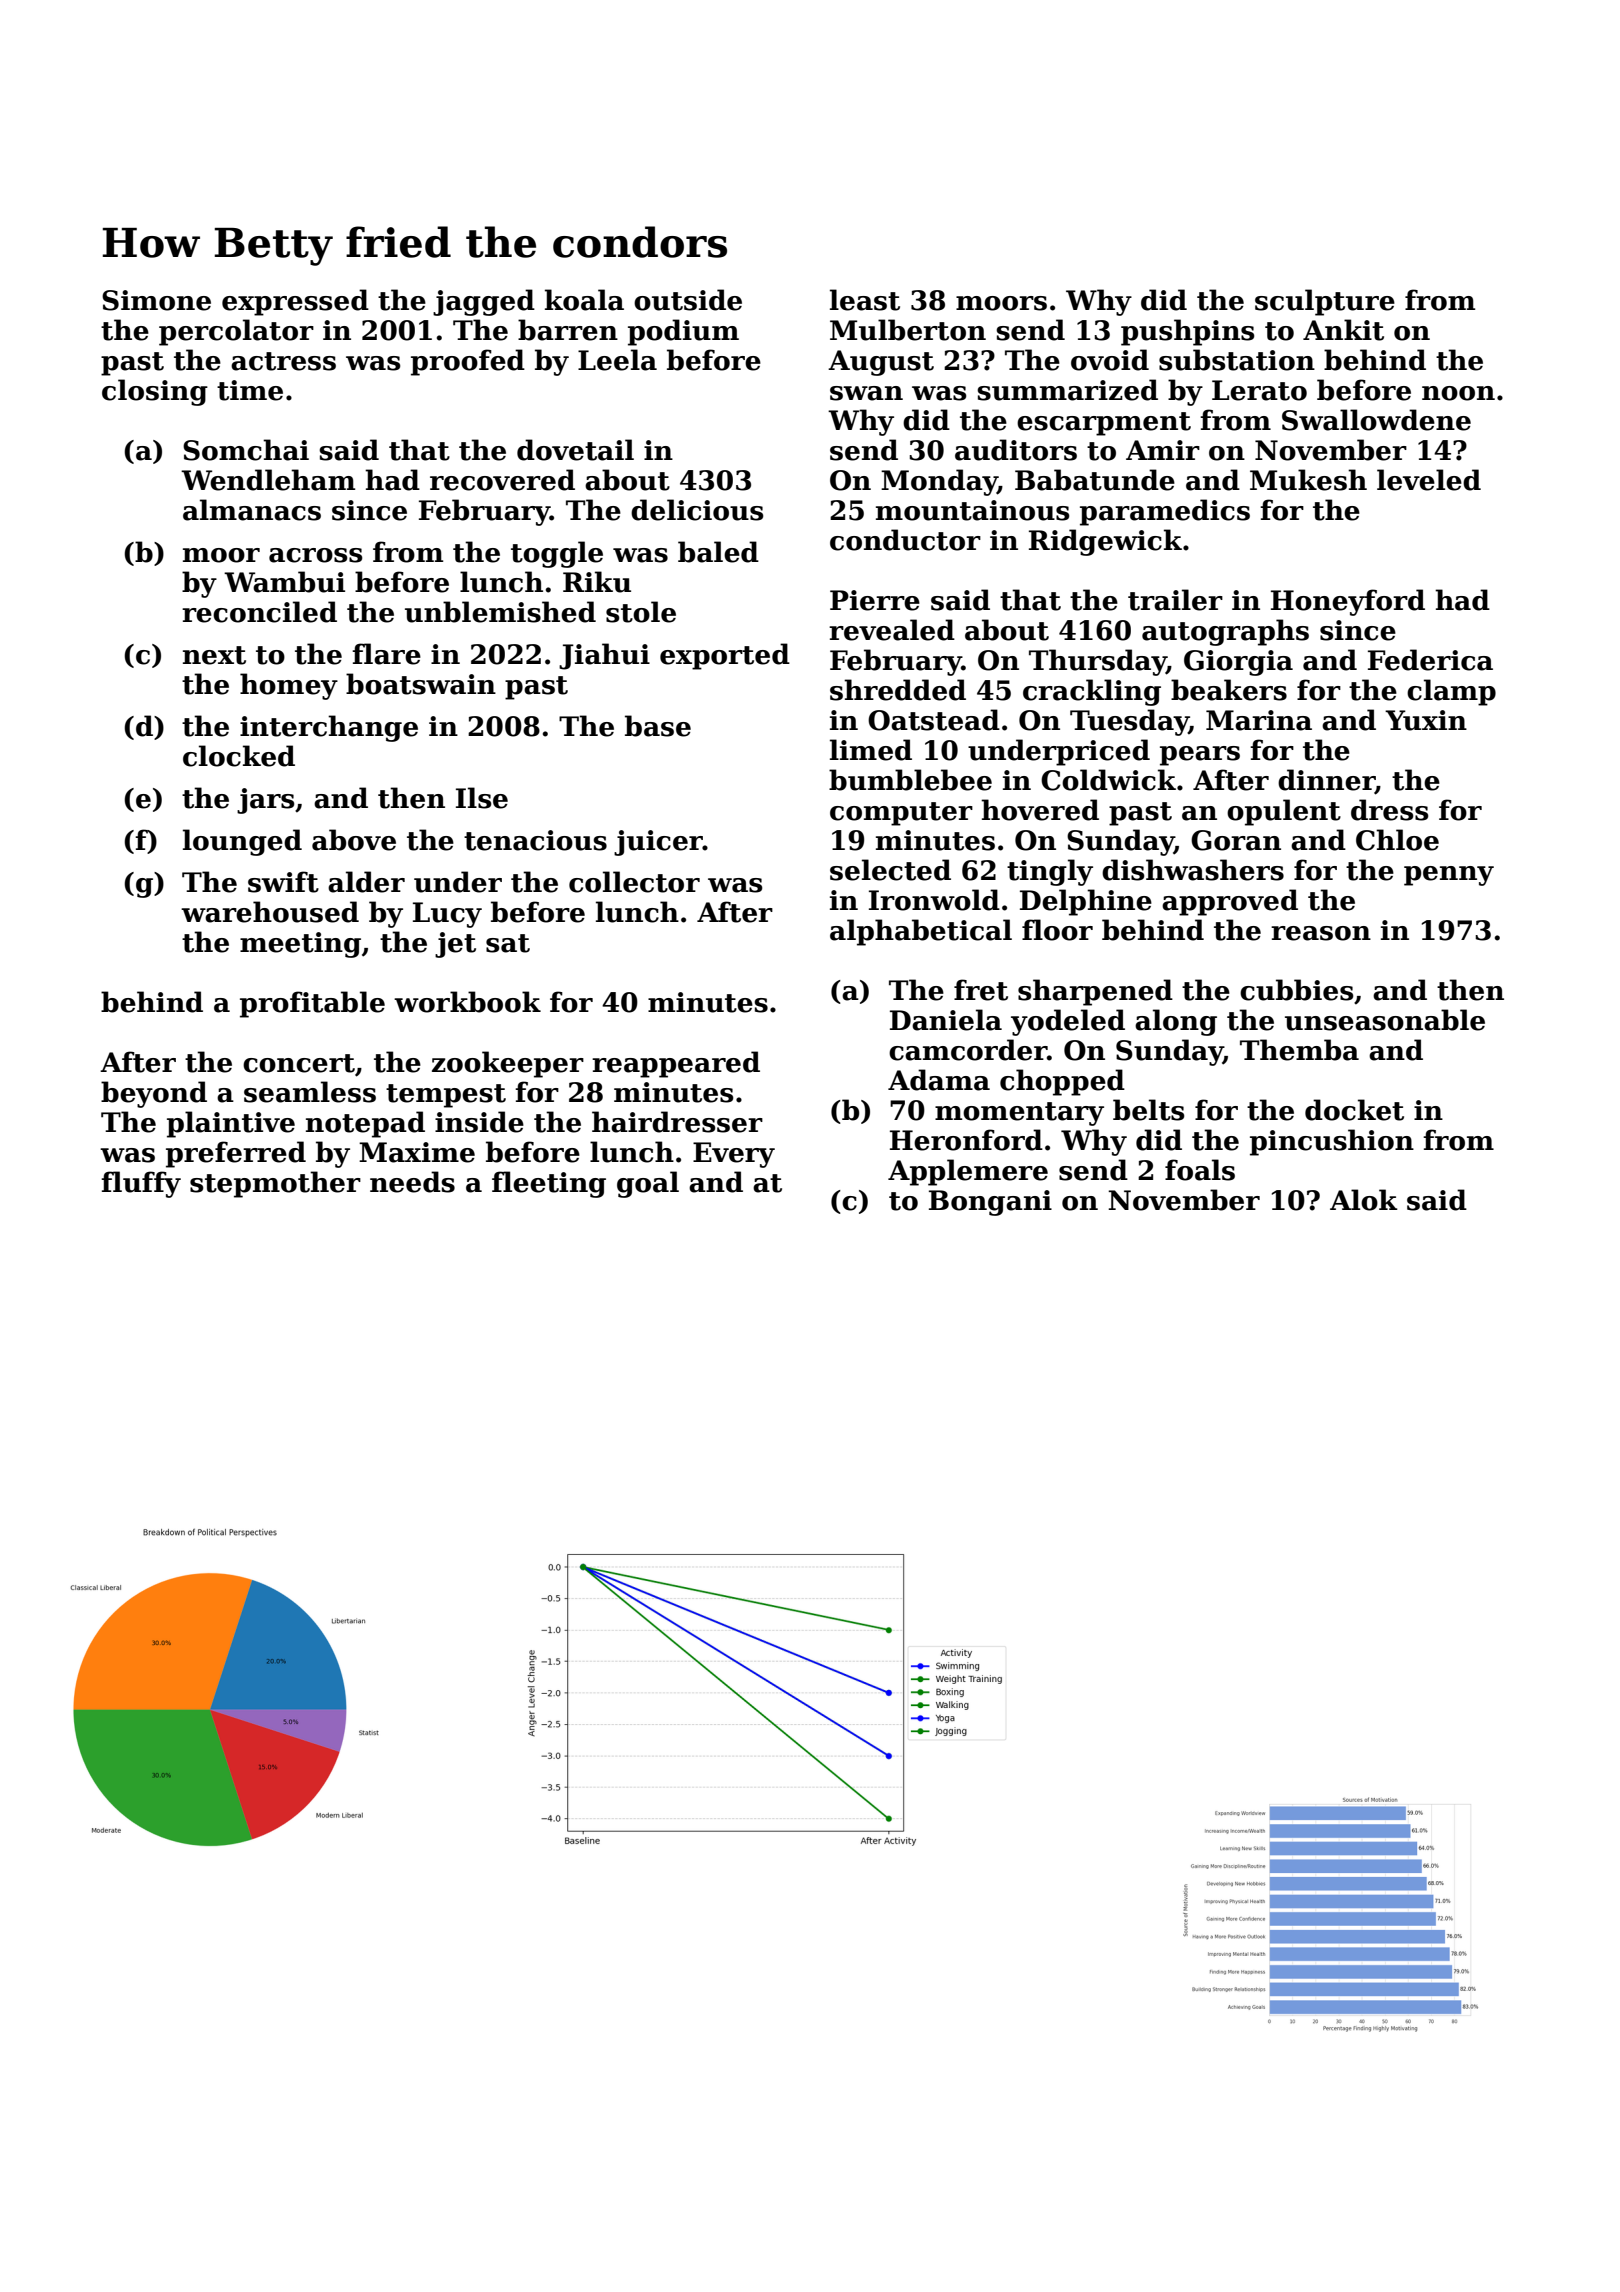 Image resolution: width=1620 pixels, height=2292 pixels. I want to click on exported, so click(725, 656).
